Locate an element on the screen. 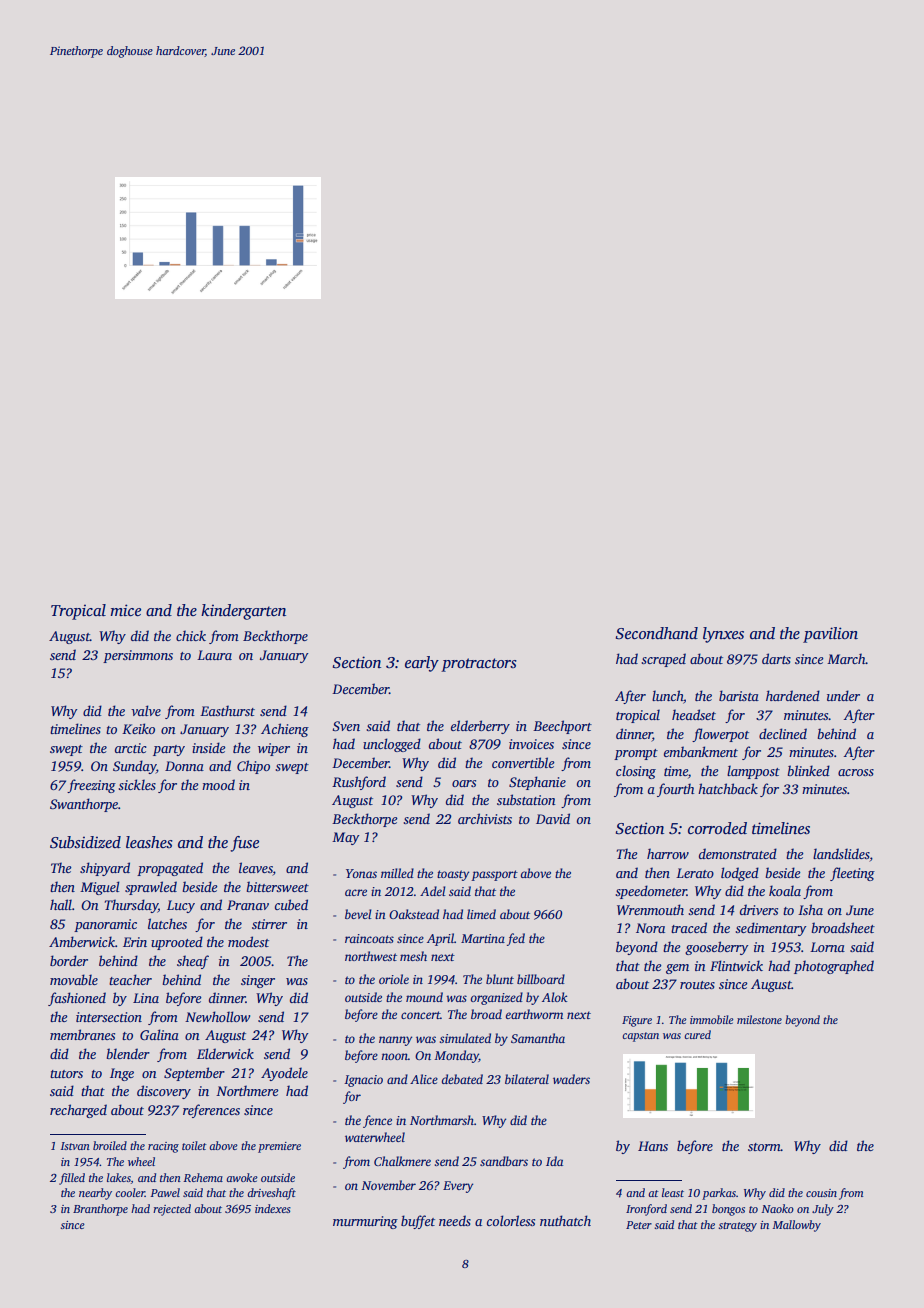 This screenshot has height=1308, width=924. Secondhand is located at coordinates (657, 633).
